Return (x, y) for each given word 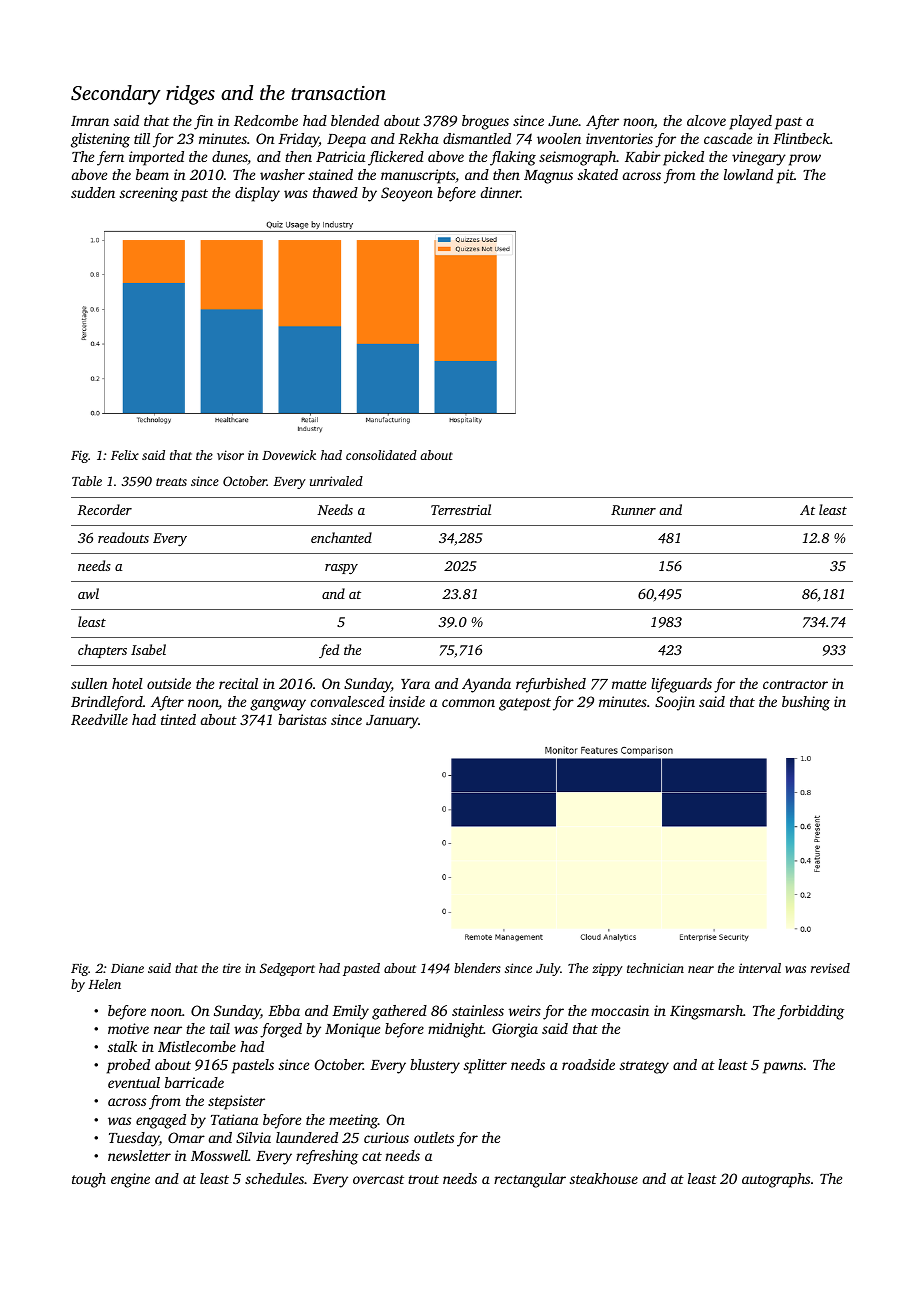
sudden (93, 192)
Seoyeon (407, 194)
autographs (776, 1180)
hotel (127, 683)
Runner (633, 510)
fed (329, 651)
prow (805, 160)
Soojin (675, 703)
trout (423, 1179)
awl (88, 593)
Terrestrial (461, 509)
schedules (274, 1178)
